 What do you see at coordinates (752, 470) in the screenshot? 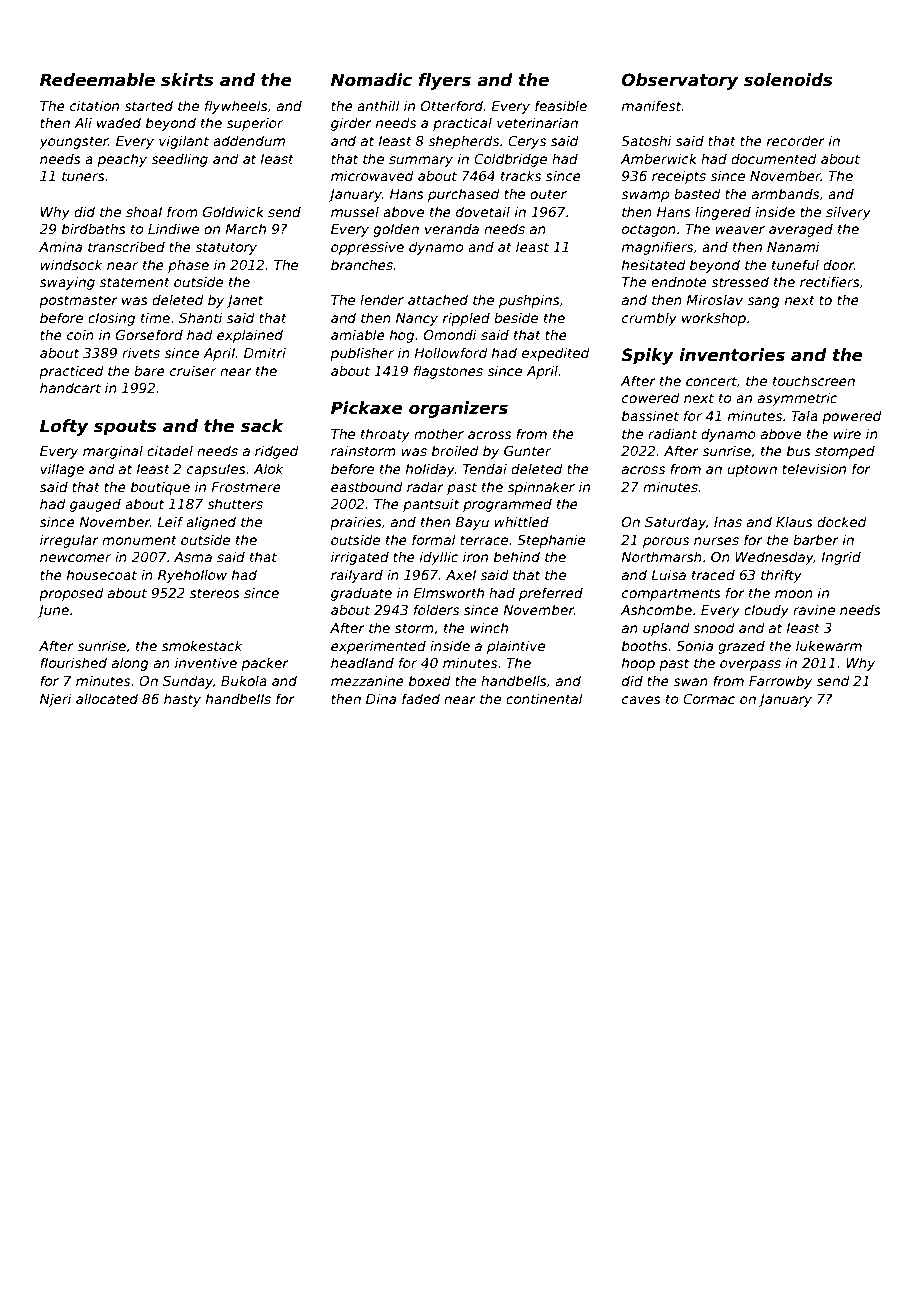
I see `uptown` at bounding box center [752, 470].
